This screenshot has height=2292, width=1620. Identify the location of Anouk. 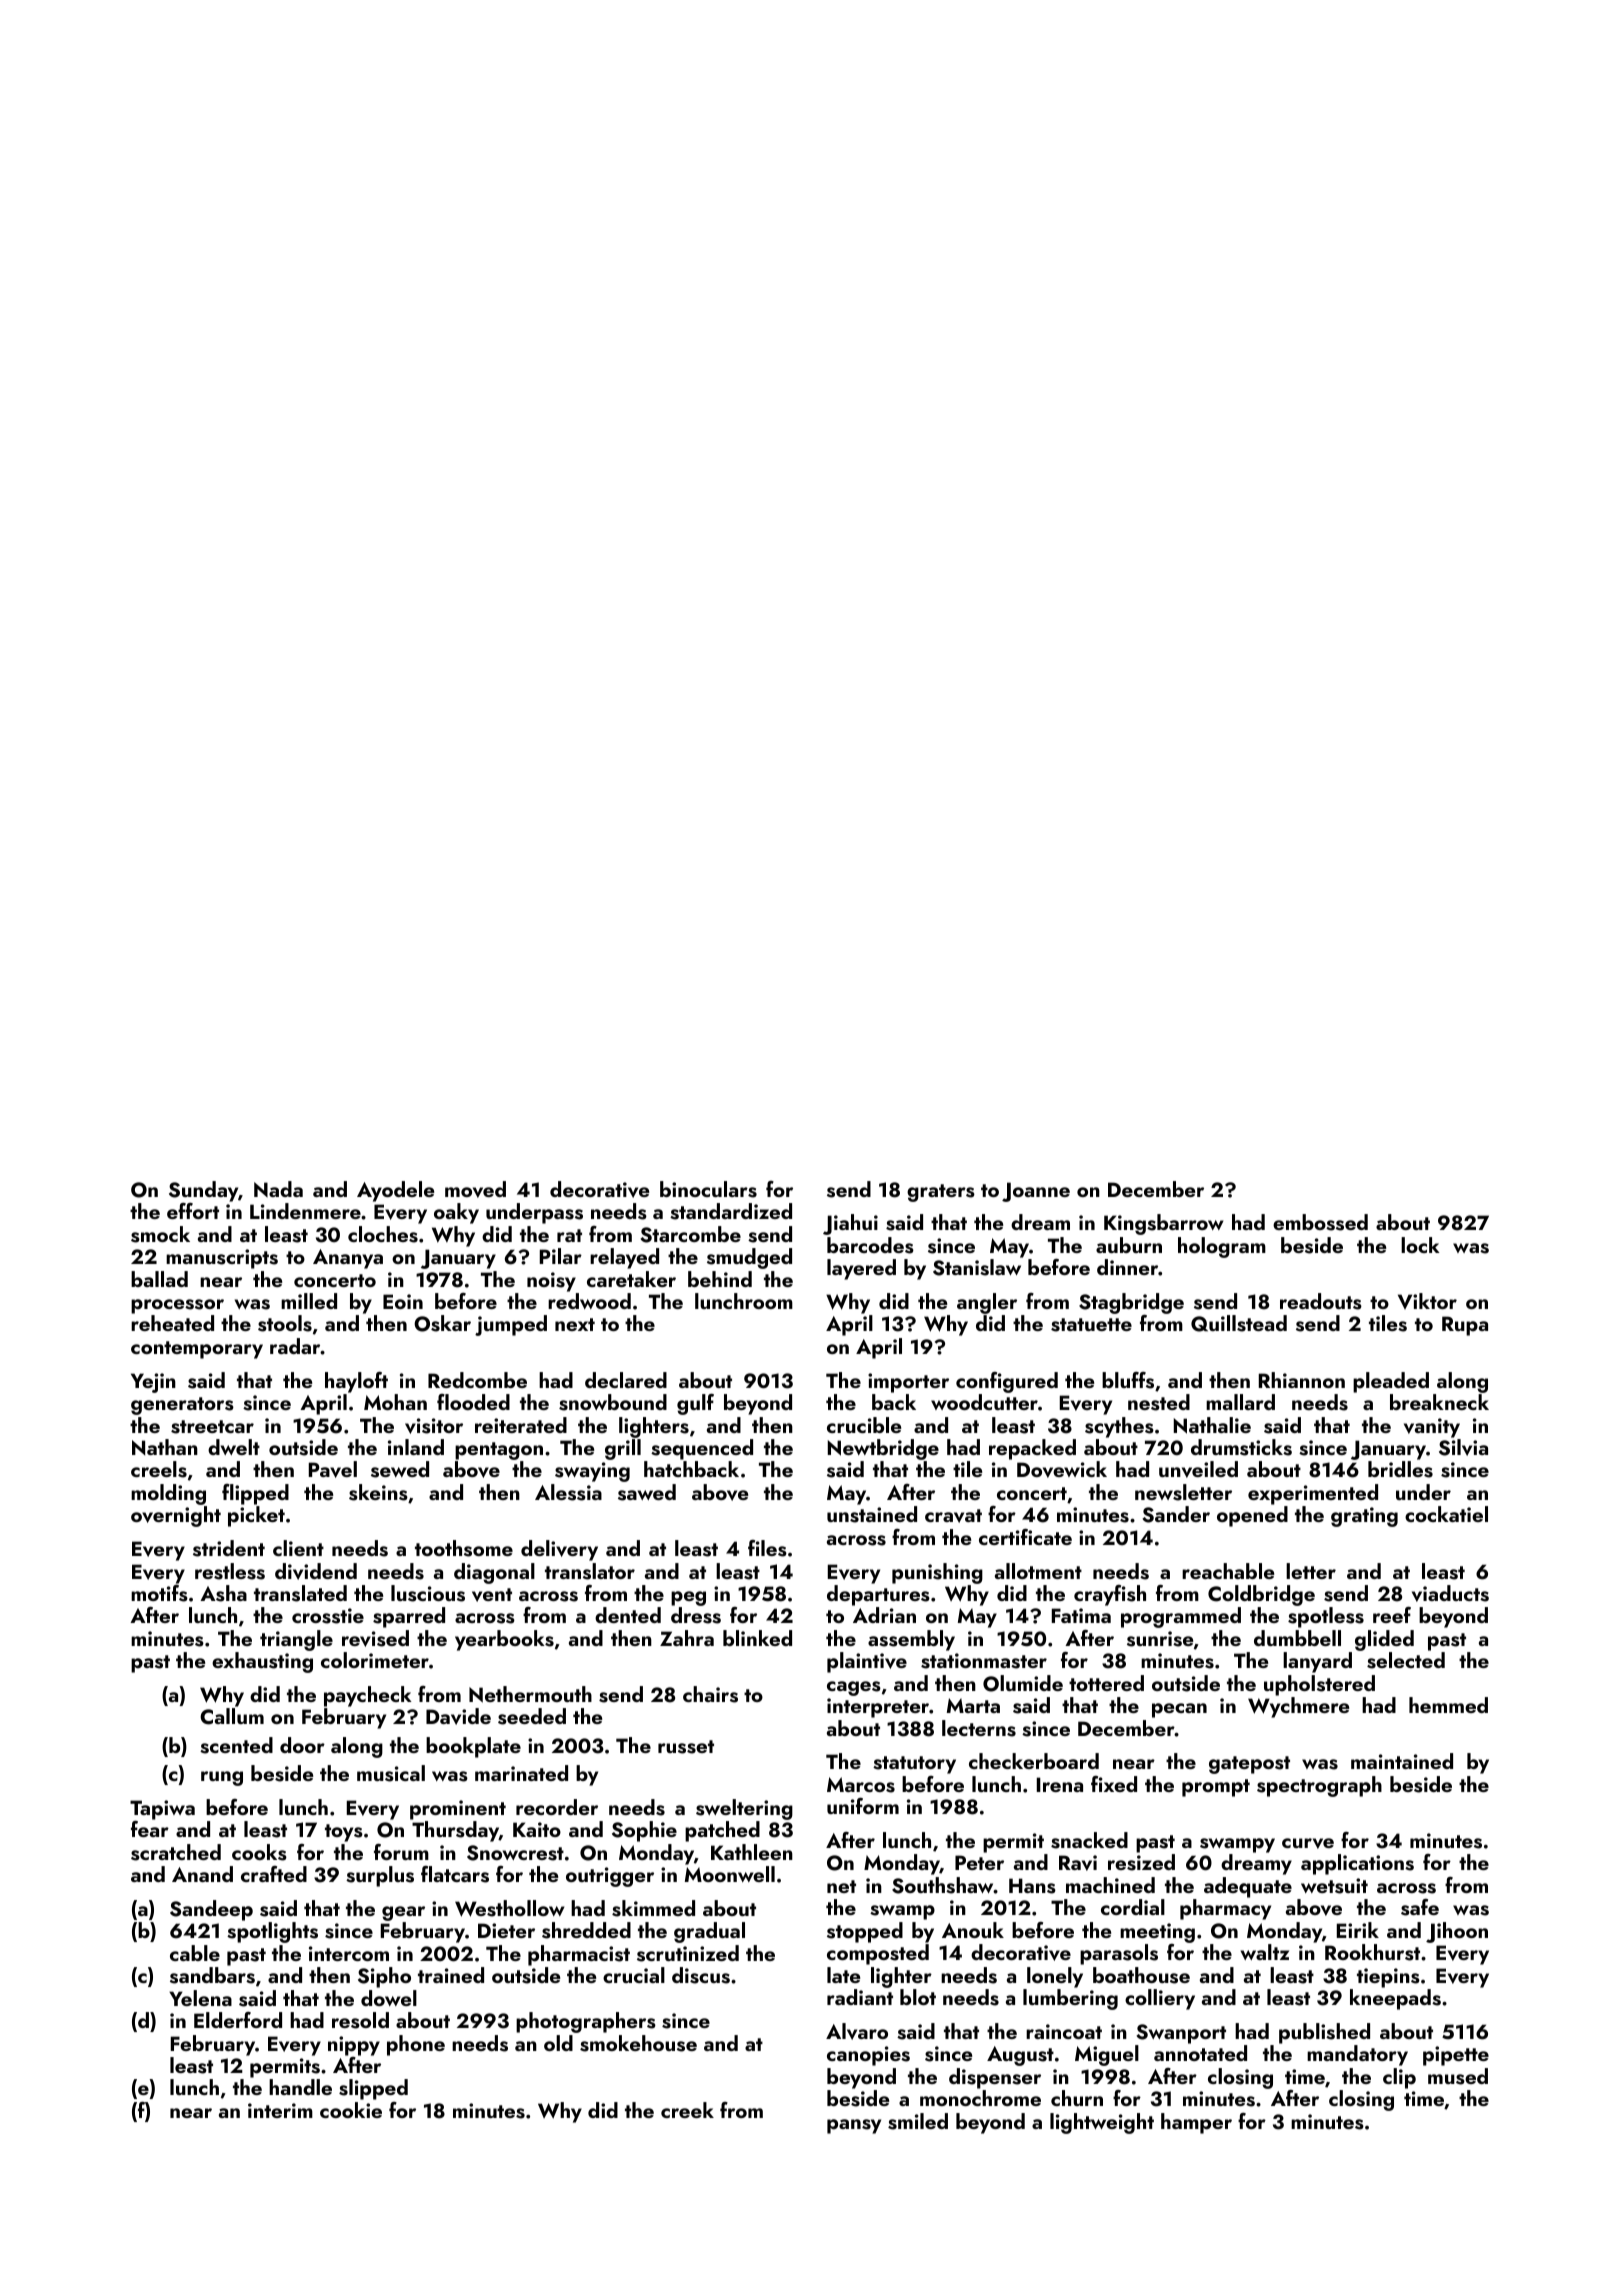
(973, 1930).
